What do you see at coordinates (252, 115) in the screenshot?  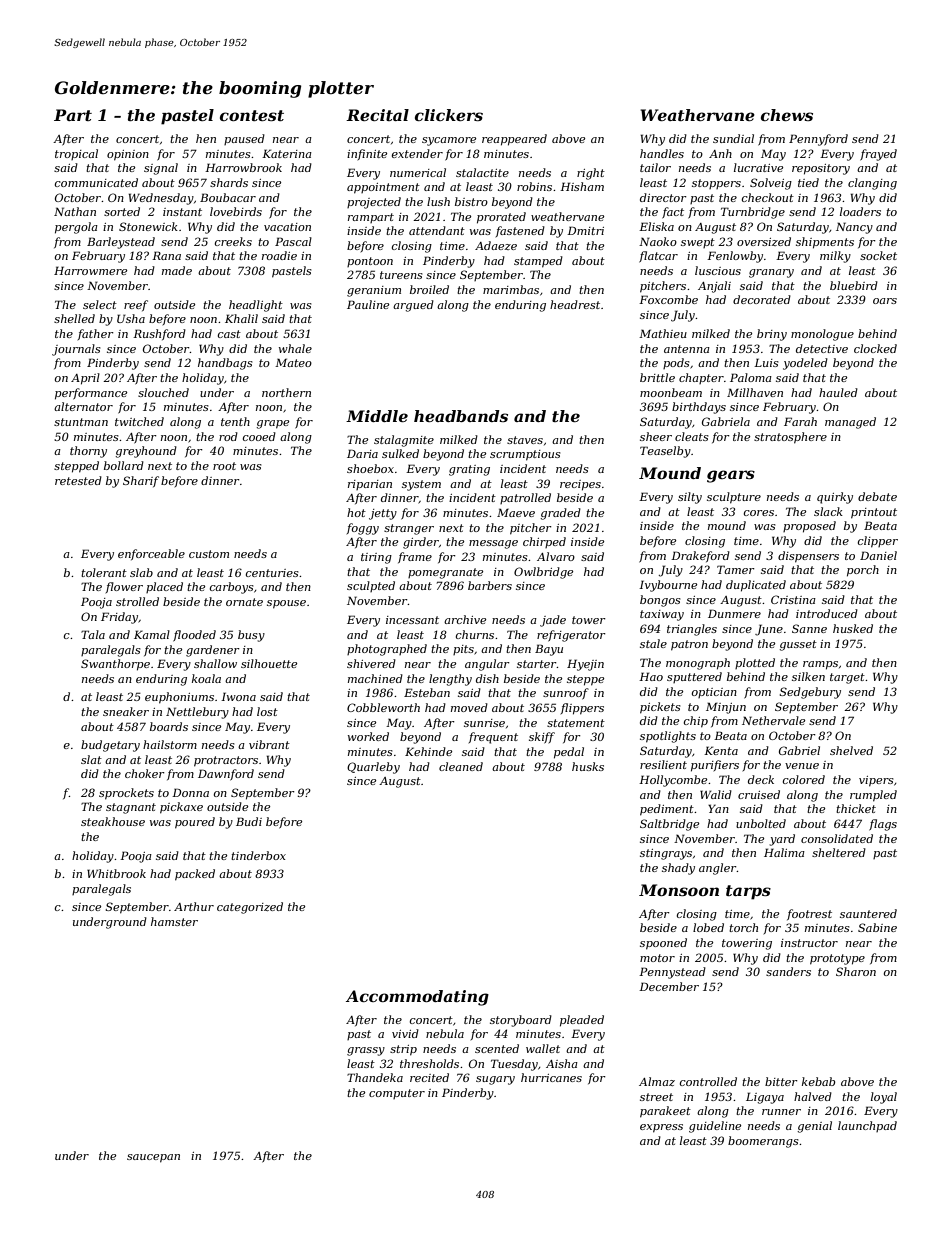 I see `contest` at bounding box center [252, 115].
